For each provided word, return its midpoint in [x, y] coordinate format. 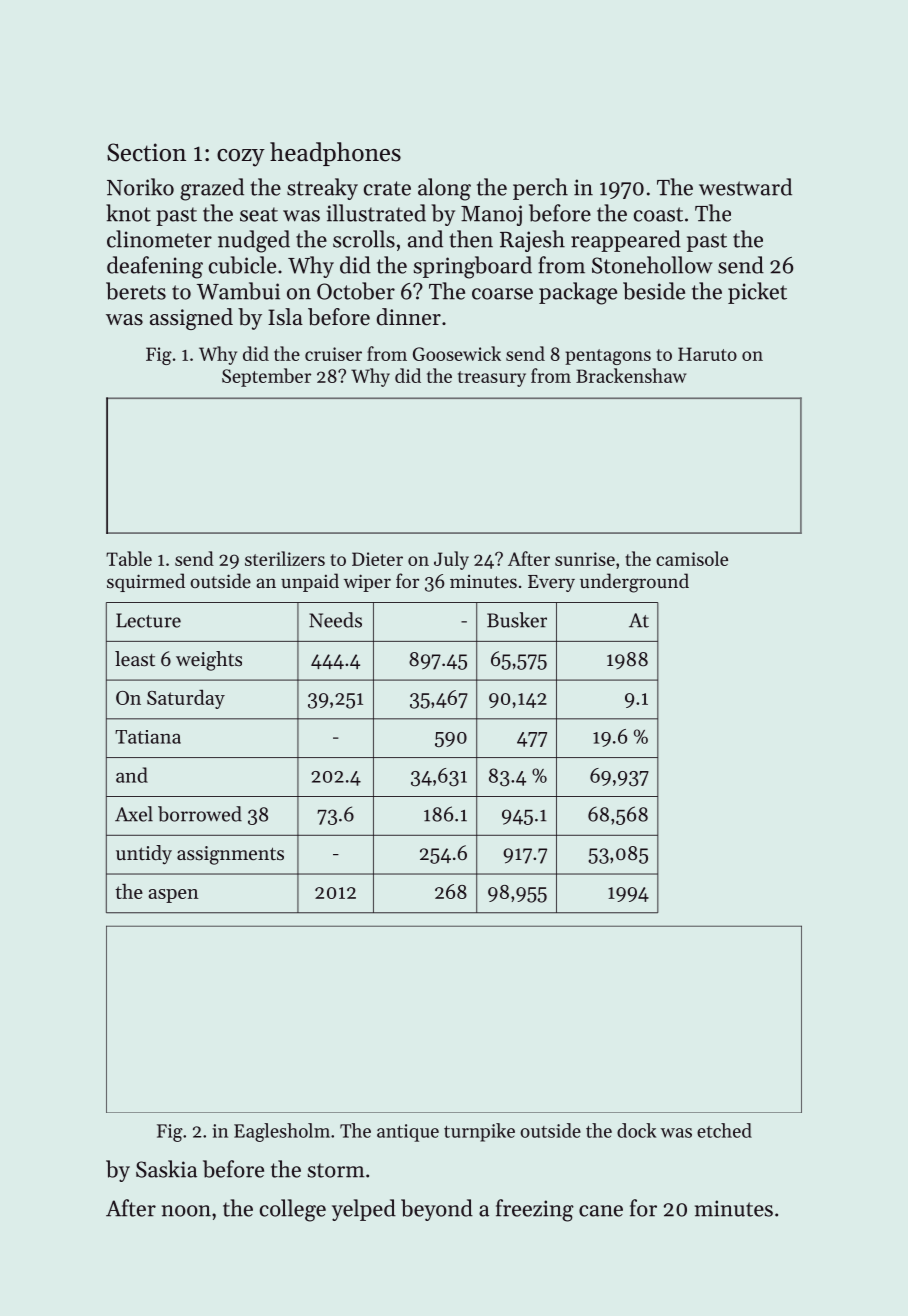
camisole [692, 558]
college [293, 1210]
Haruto [707, 354]
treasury [492, 379]
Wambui [238, 291]
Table [129, 558]
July [451, 560]
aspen [173, 896]
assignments [230, 855]
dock [636, 1130]
